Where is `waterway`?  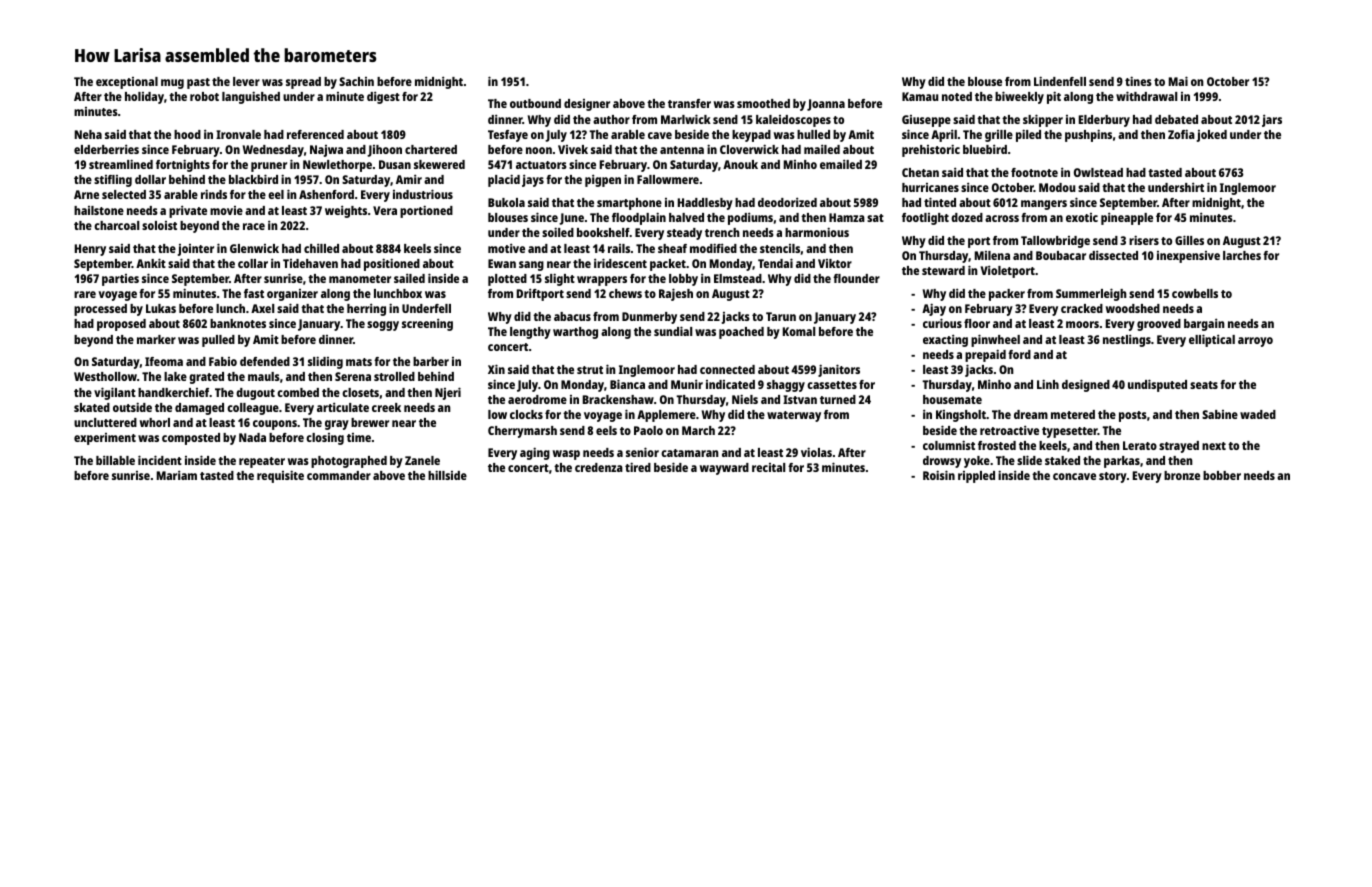 waterway is located at coordinates (794, 416).
